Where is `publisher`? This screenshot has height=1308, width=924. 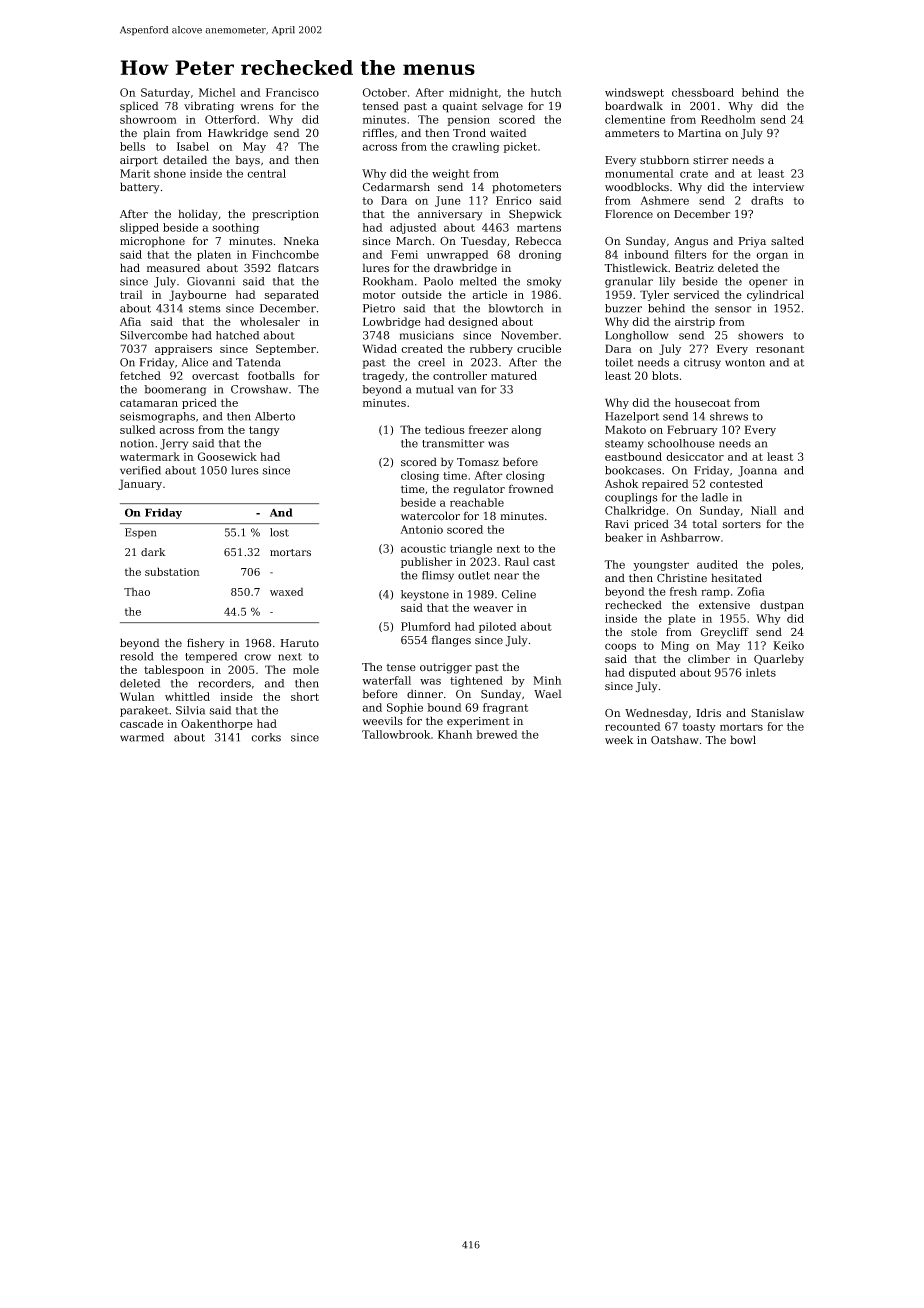
publisher is located at coordinates (427, 562).
